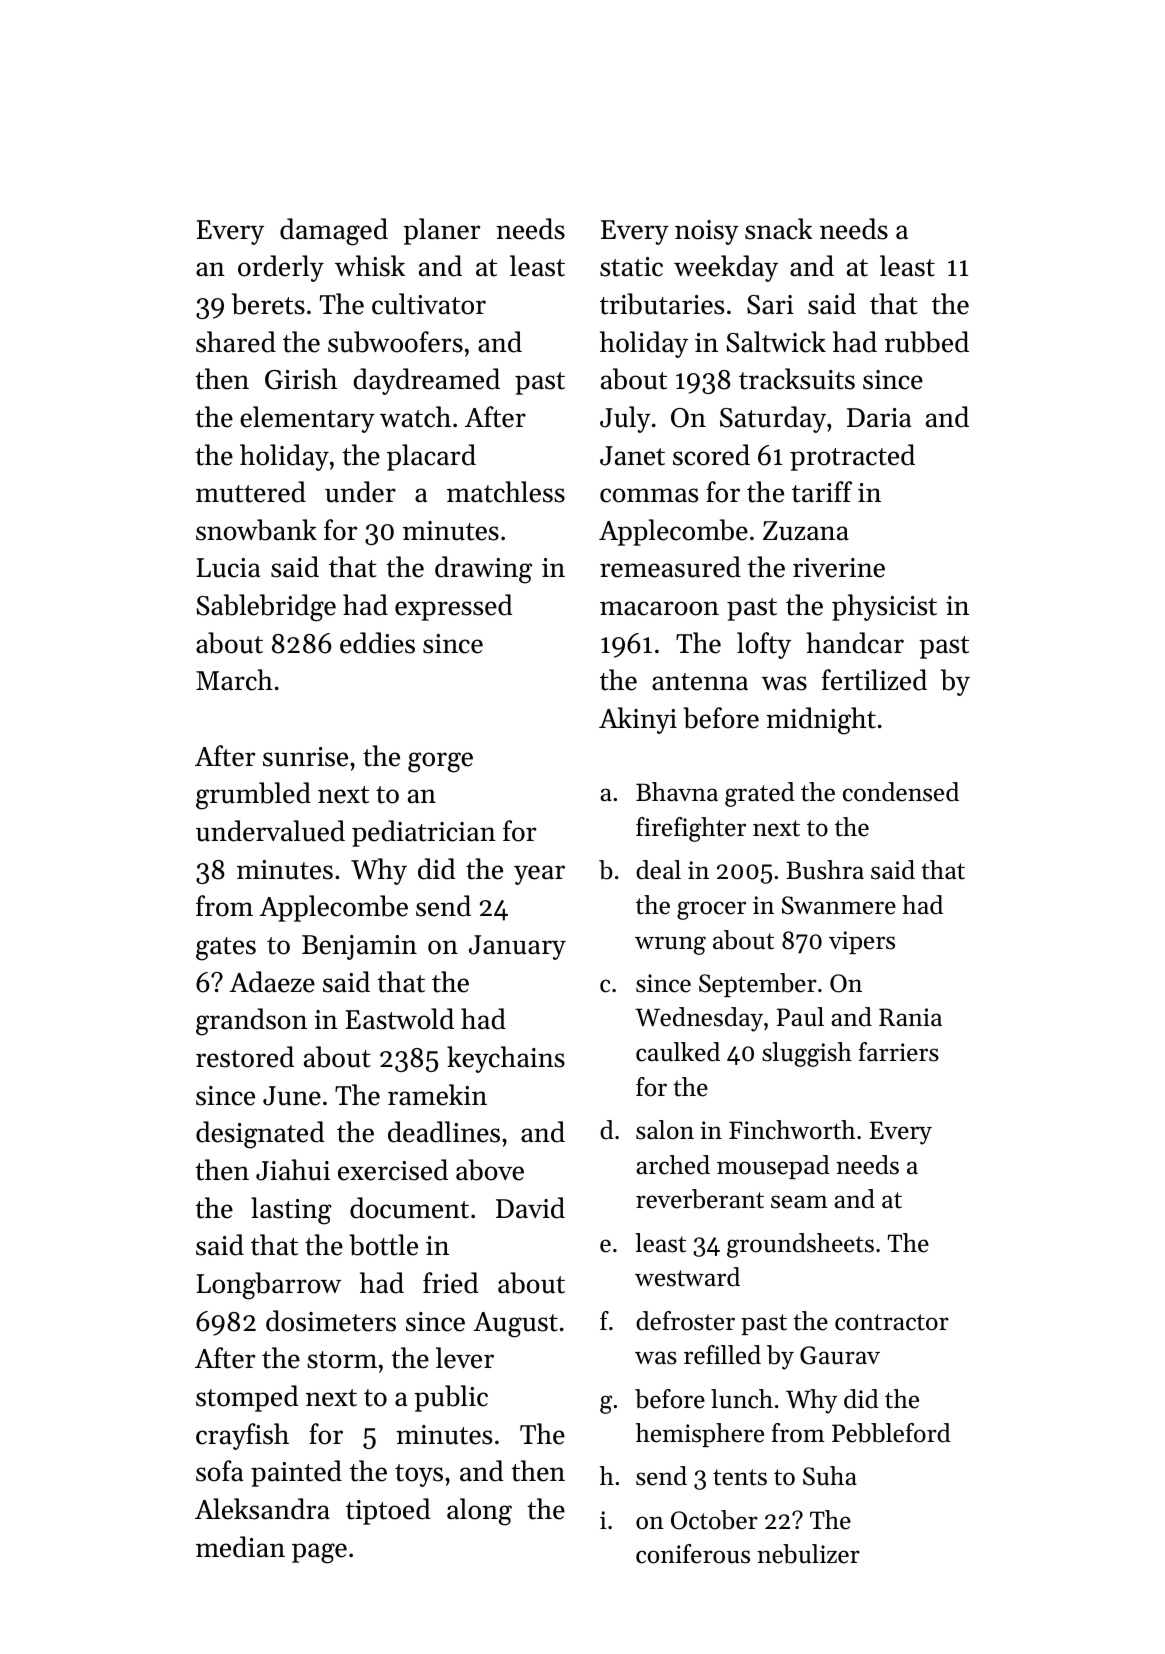 The width and height of the screenshot is (1165, 1654). What do you see at coordinates (281, 268) in the screenshot?
I see `orderly` at bounding box center [281, 268].
